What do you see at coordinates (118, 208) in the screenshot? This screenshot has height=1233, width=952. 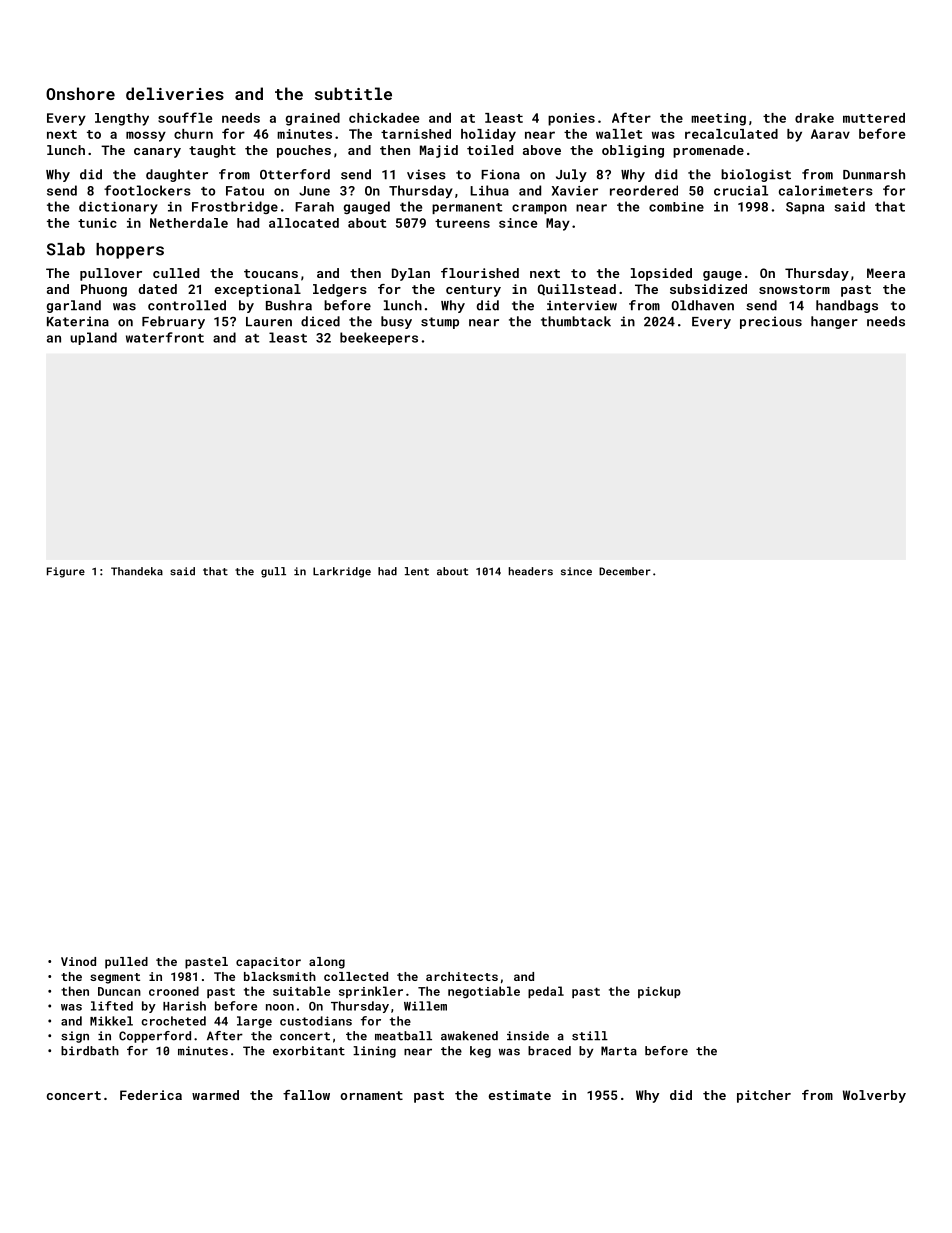 I see `dictionary` at bounding box center [118, 208].
